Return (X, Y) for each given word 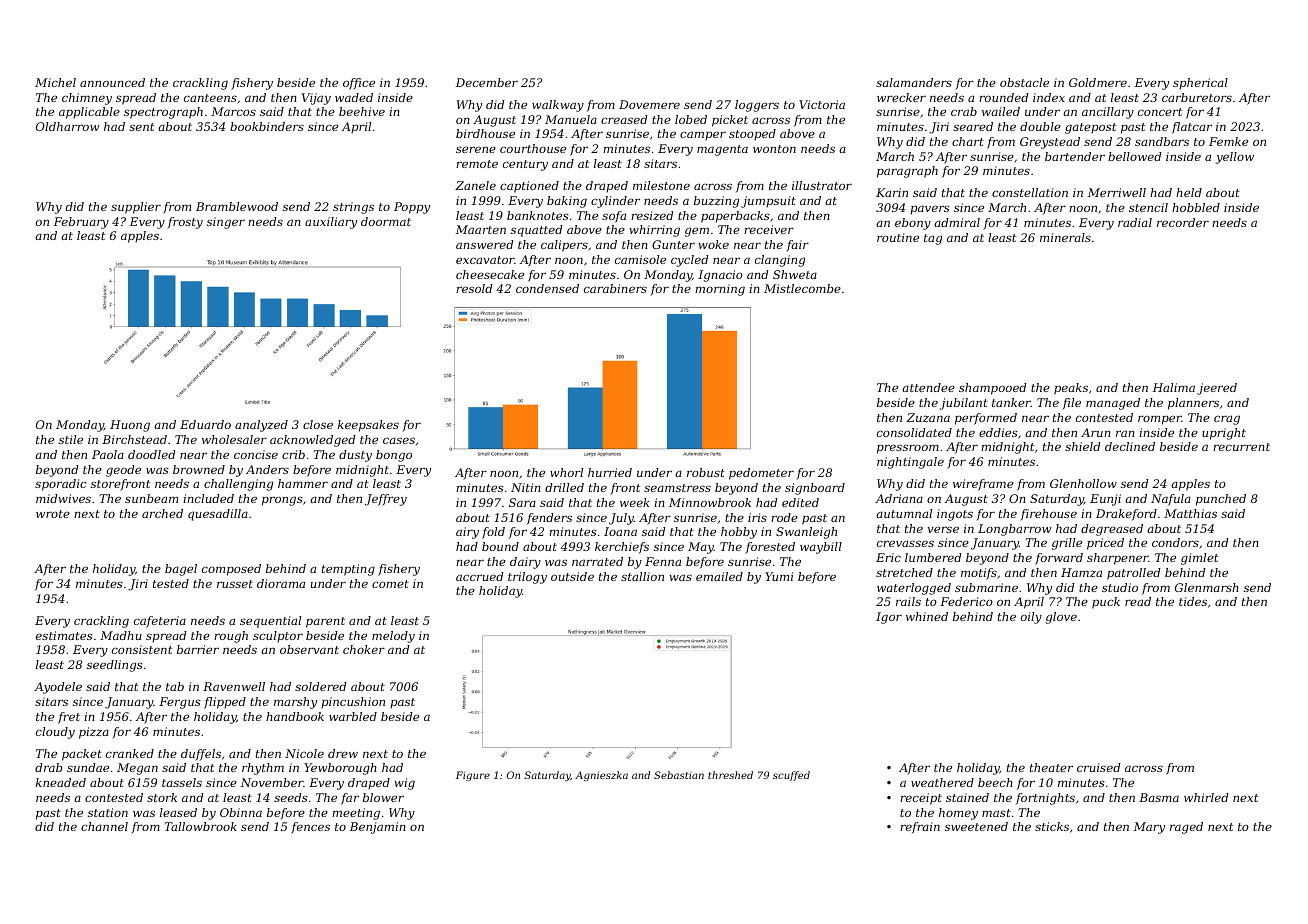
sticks (1052, 826)
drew (343, 753)
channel (104, 826)
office (359, 84)
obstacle (1024, 82)
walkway (558, 106)
